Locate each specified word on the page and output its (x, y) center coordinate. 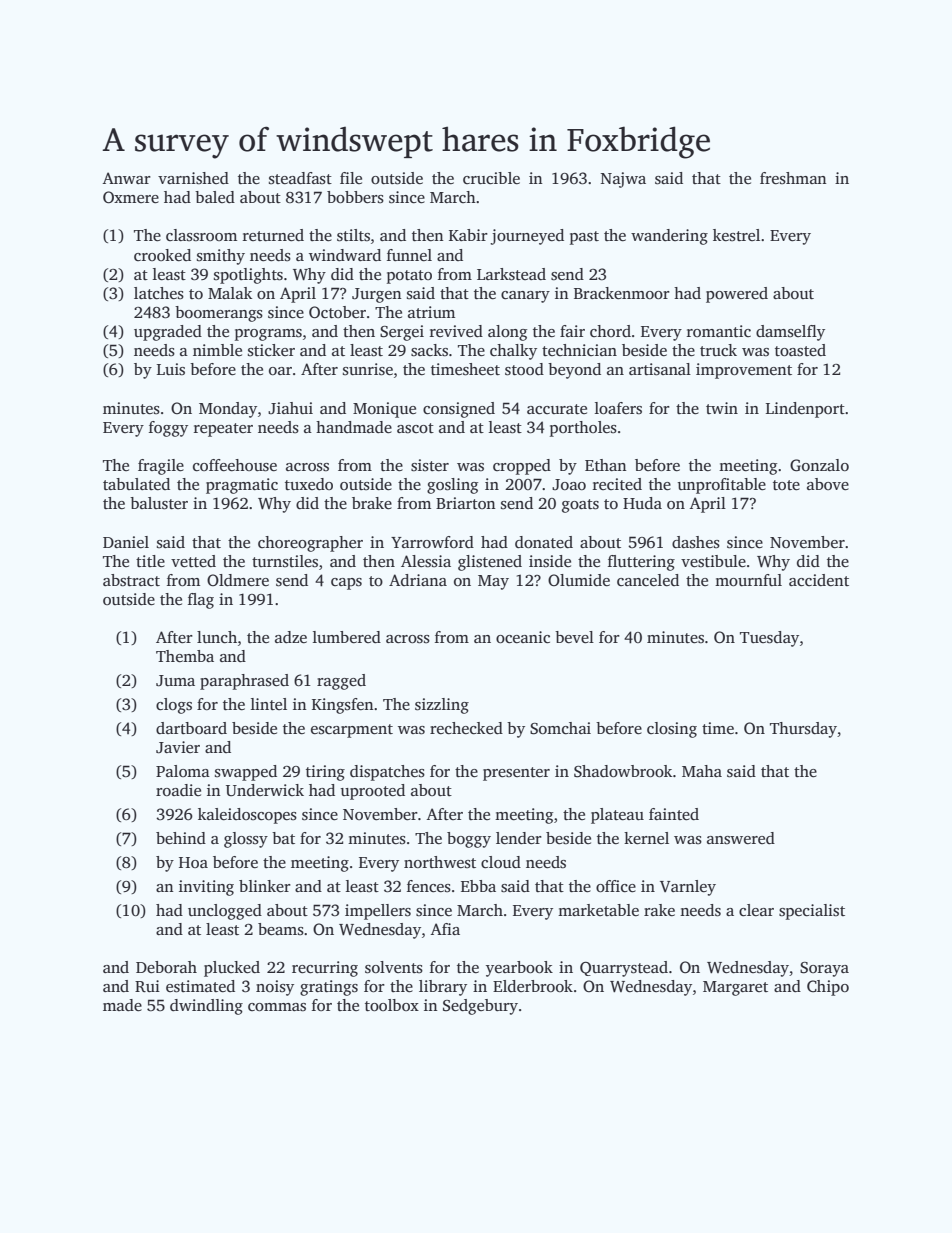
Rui (147, 986)
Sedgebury (480, 1007)
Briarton (466, 503)
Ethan (606, 465)
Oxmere (131, 197)
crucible (491, 178)
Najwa (623, 180)
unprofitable (722, 486)
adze (291, 637)
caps (346, 584)
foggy (168, 429)
